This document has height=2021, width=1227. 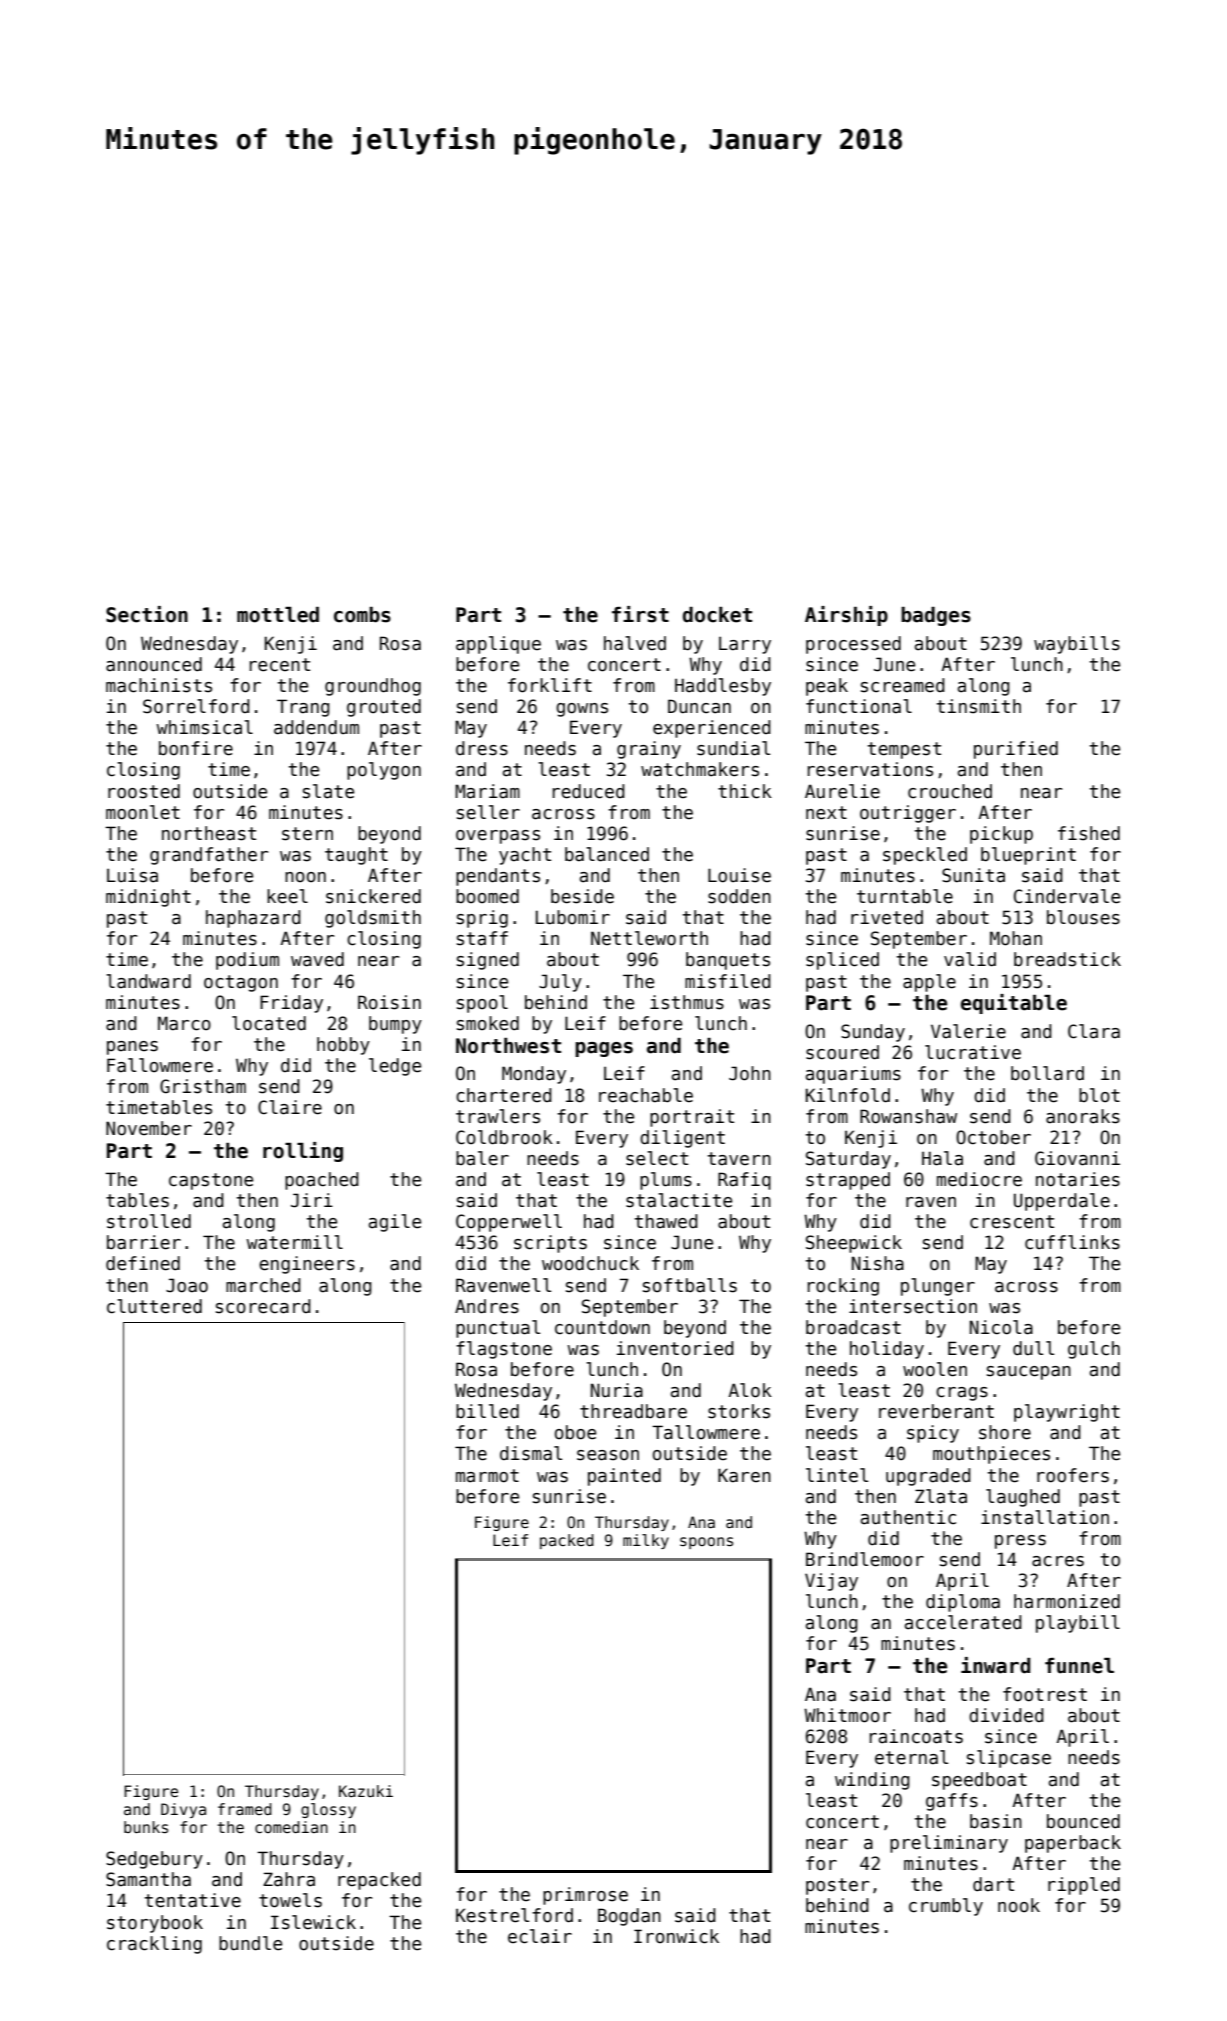 What do you see at coordinates (1073, 1475) in the document?
I see `roofers` at bounding box center [1073, 1475].
